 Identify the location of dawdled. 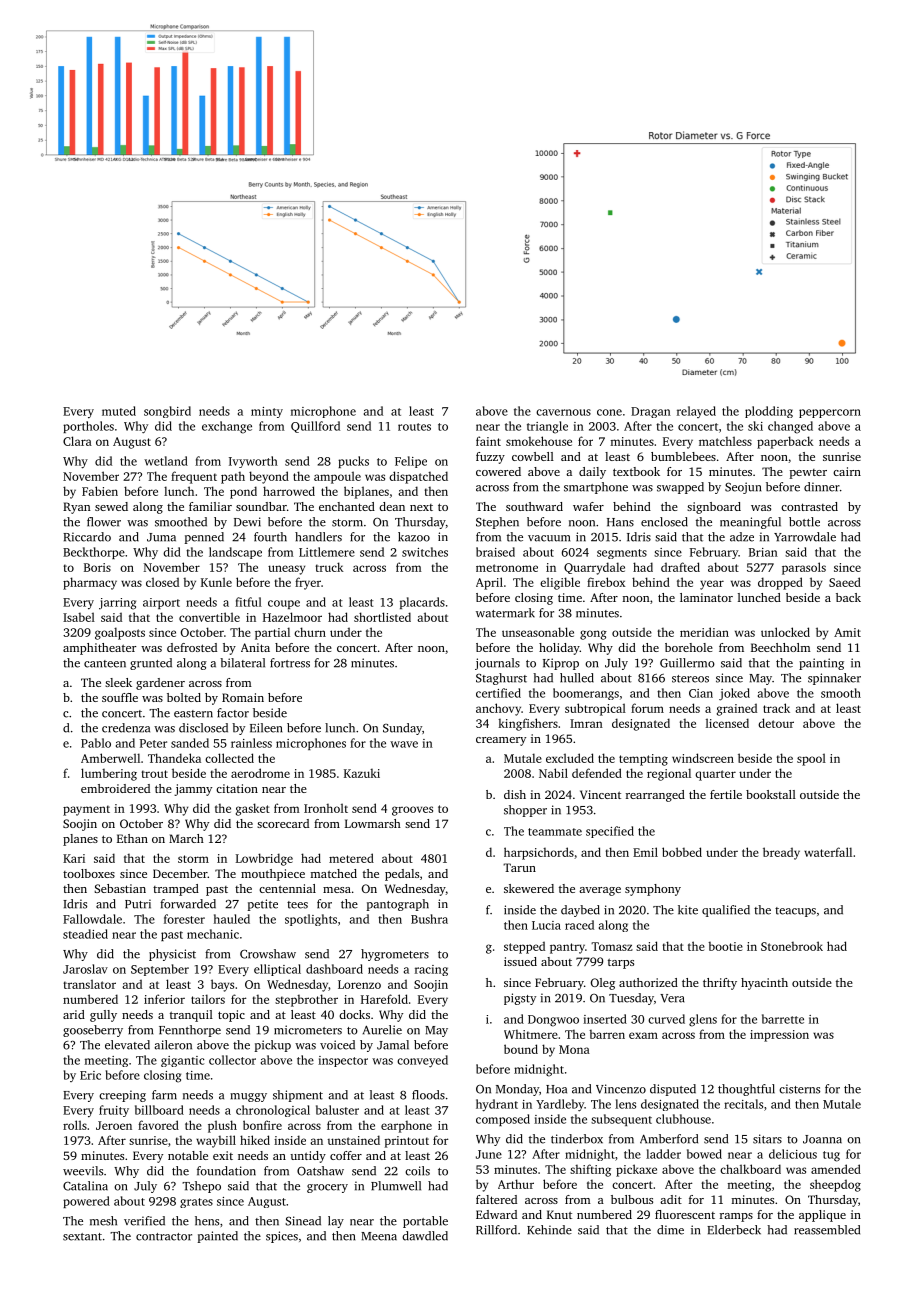
(425, 1236).
